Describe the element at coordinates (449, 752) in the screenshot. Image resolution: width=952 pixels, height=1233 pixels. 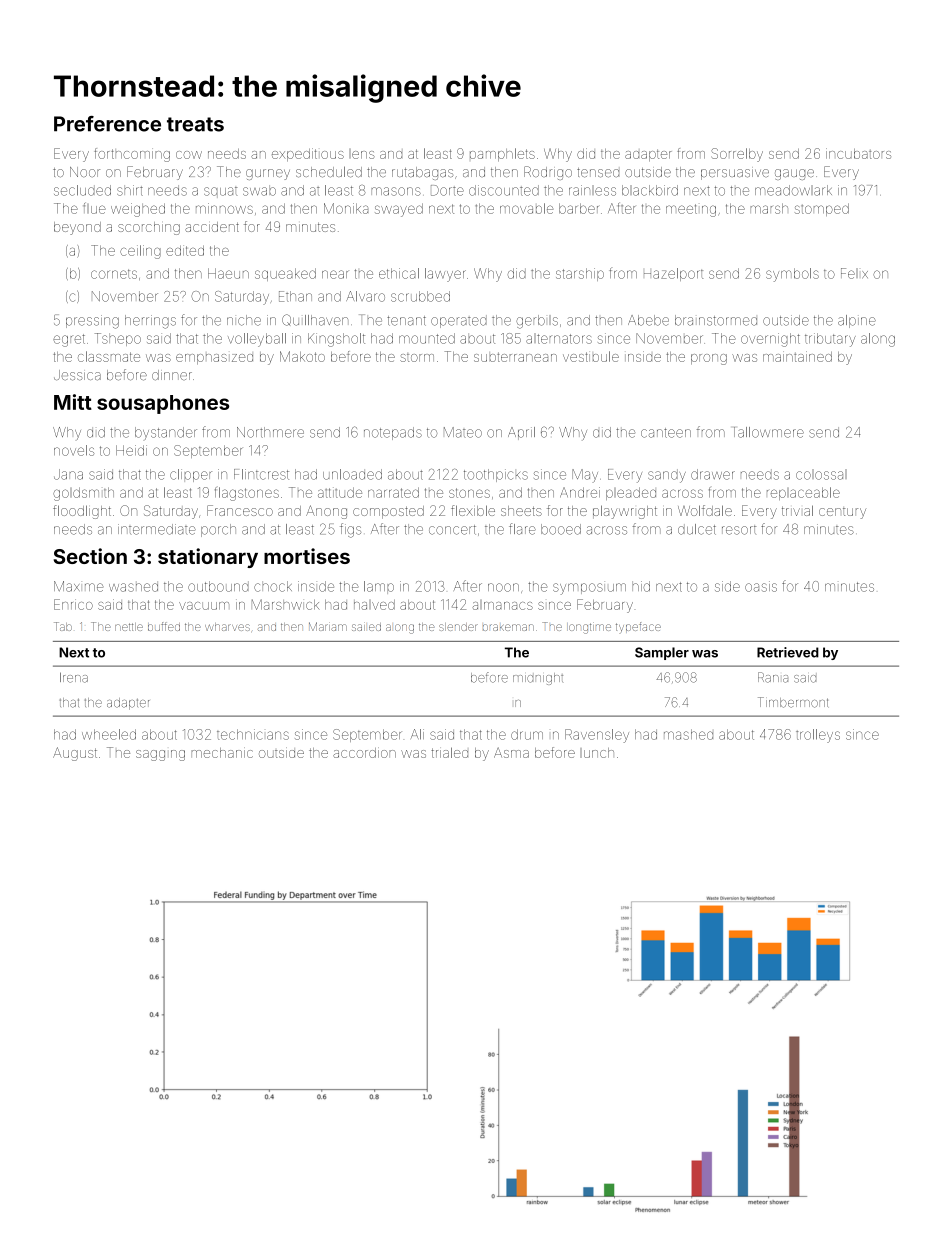
I see `trialed` at that location.
